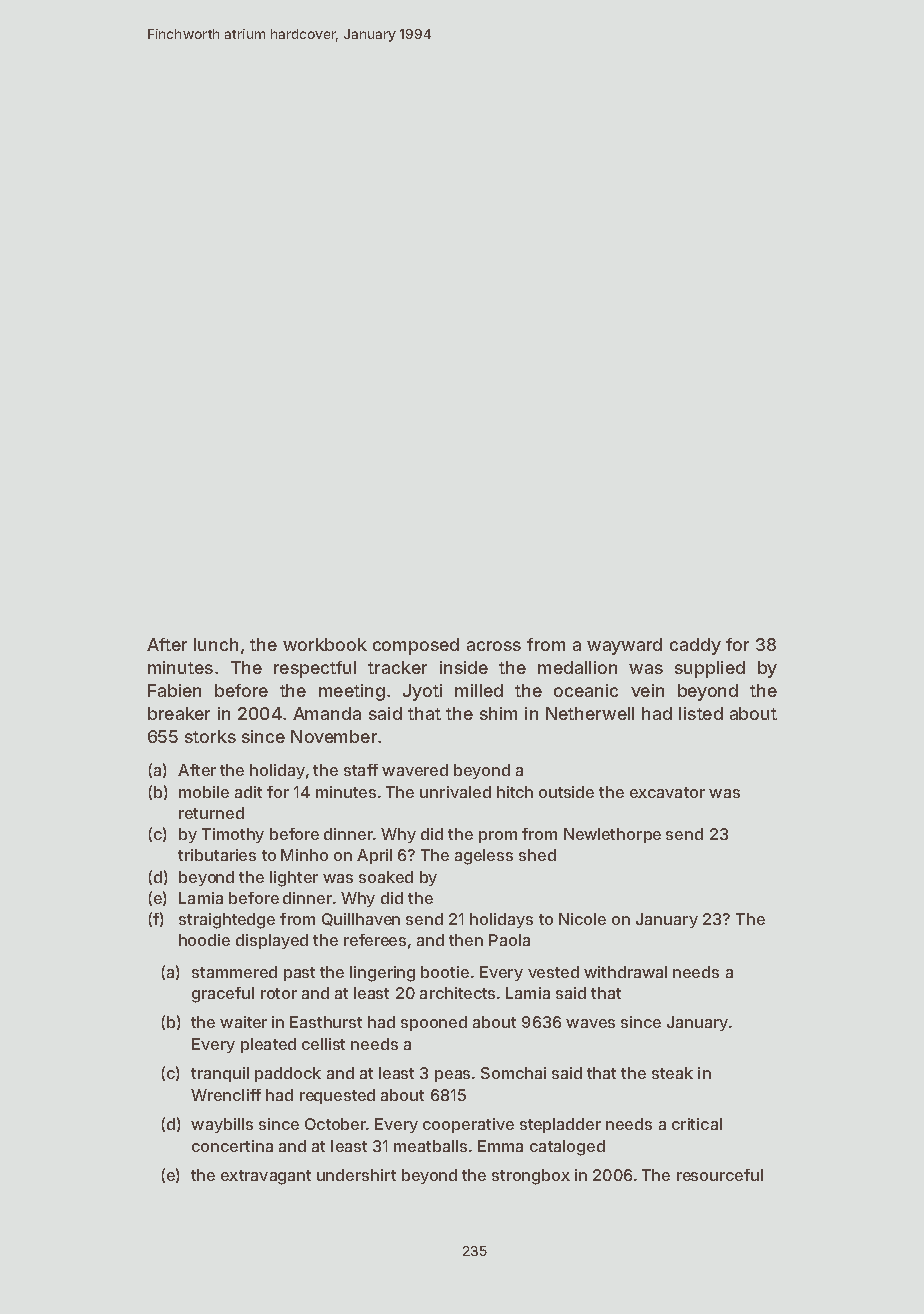 This document has height=1314, width=924. What do you see at coordinates (226, 1095) in the document?
I see `Wrencliff` at bounding box center [226, 1095].
